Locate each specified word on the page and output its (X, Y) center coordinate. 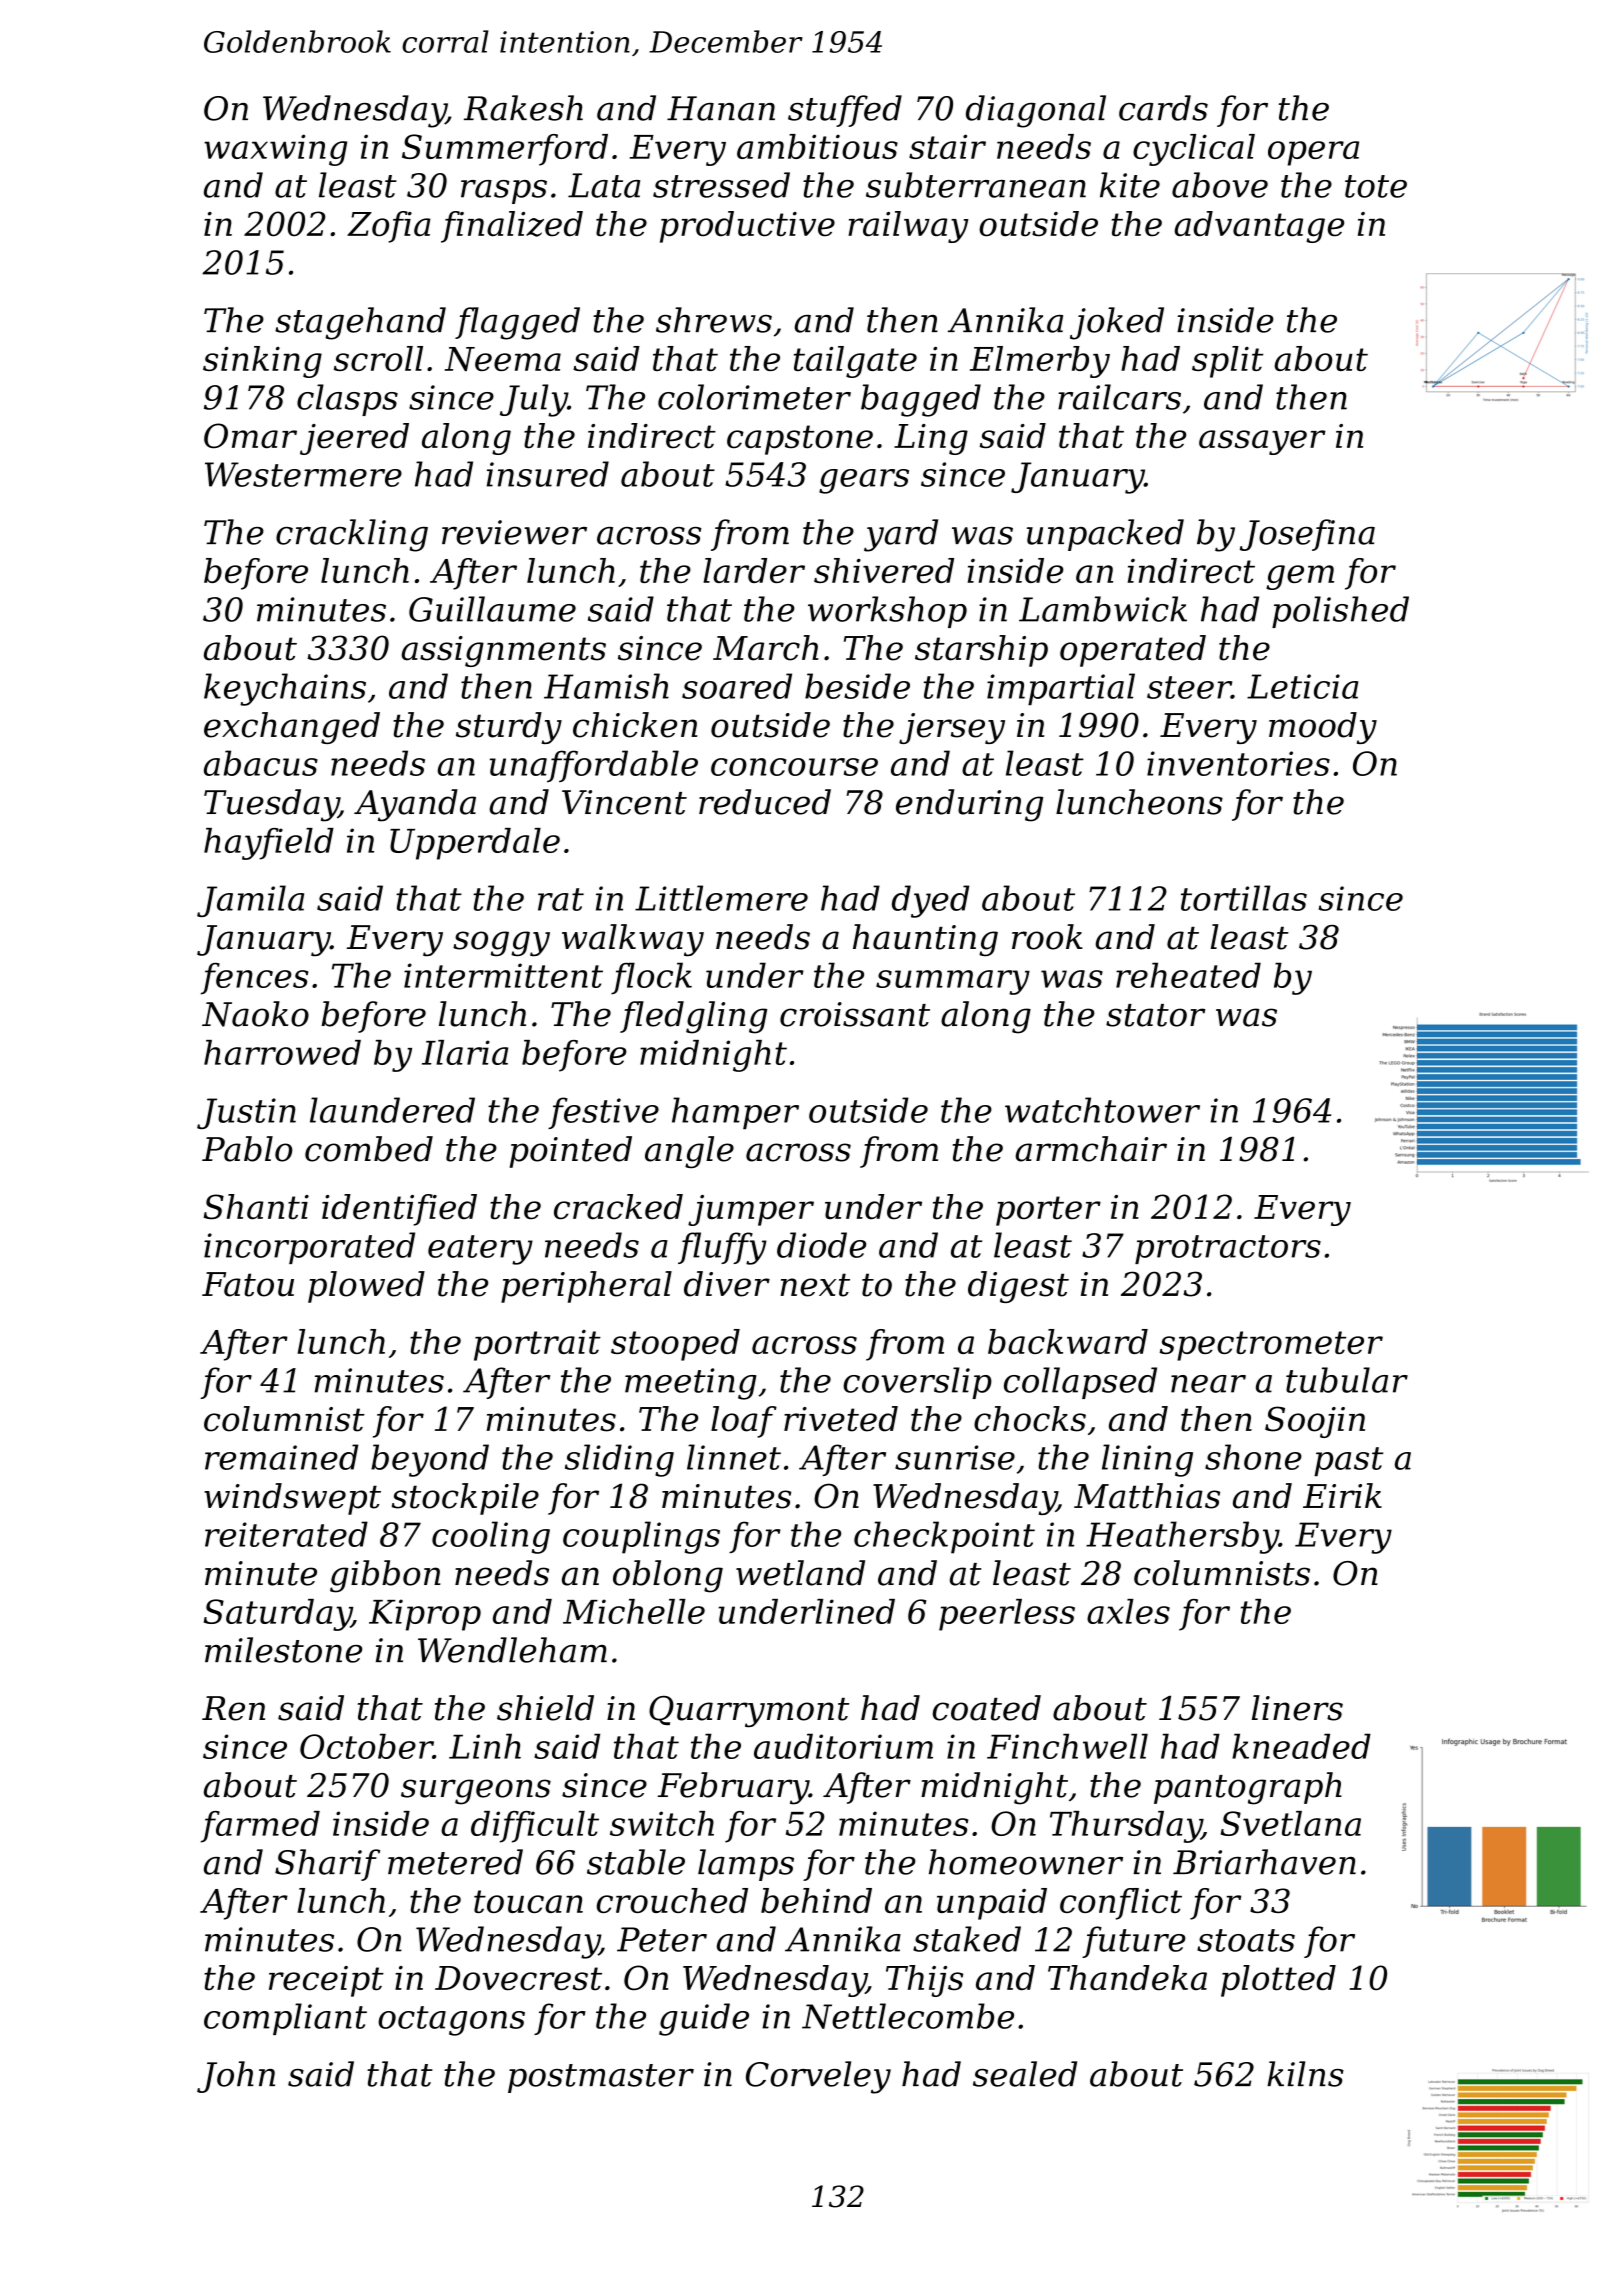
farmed (260, 1827)
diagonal (1036, 111)
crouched (672, 1900)
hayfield (269, 844)
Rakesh (523, 108)
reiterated (286, 1534)
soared (737, 686)
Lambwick (1103, 609)
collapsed (1080, 1383)
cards (1163, 108)
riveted (841, 1419)
